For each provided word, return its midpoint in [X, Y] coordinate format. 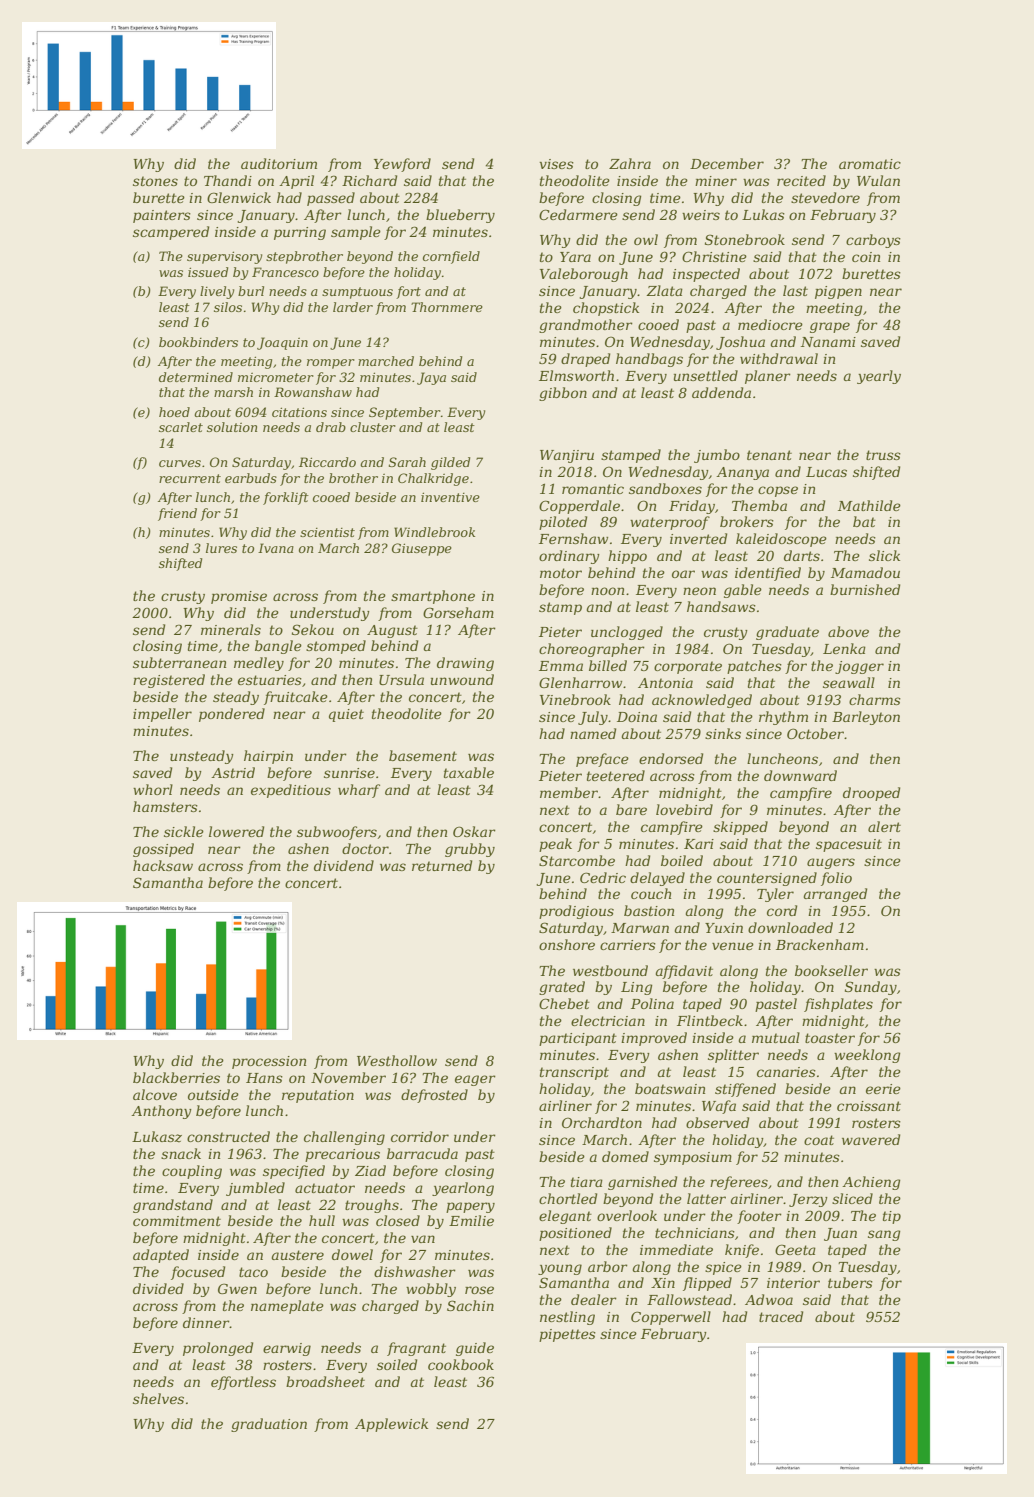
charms [875, 699]
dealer [594, 1299]
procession [269, 1062]
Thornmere [447, 307]
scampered [171, 233]
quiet [346, 715]
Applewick [391, 1425]
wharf [359, 791]
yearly [879, 377]
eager [475, 1080]
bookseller [831, 970]
